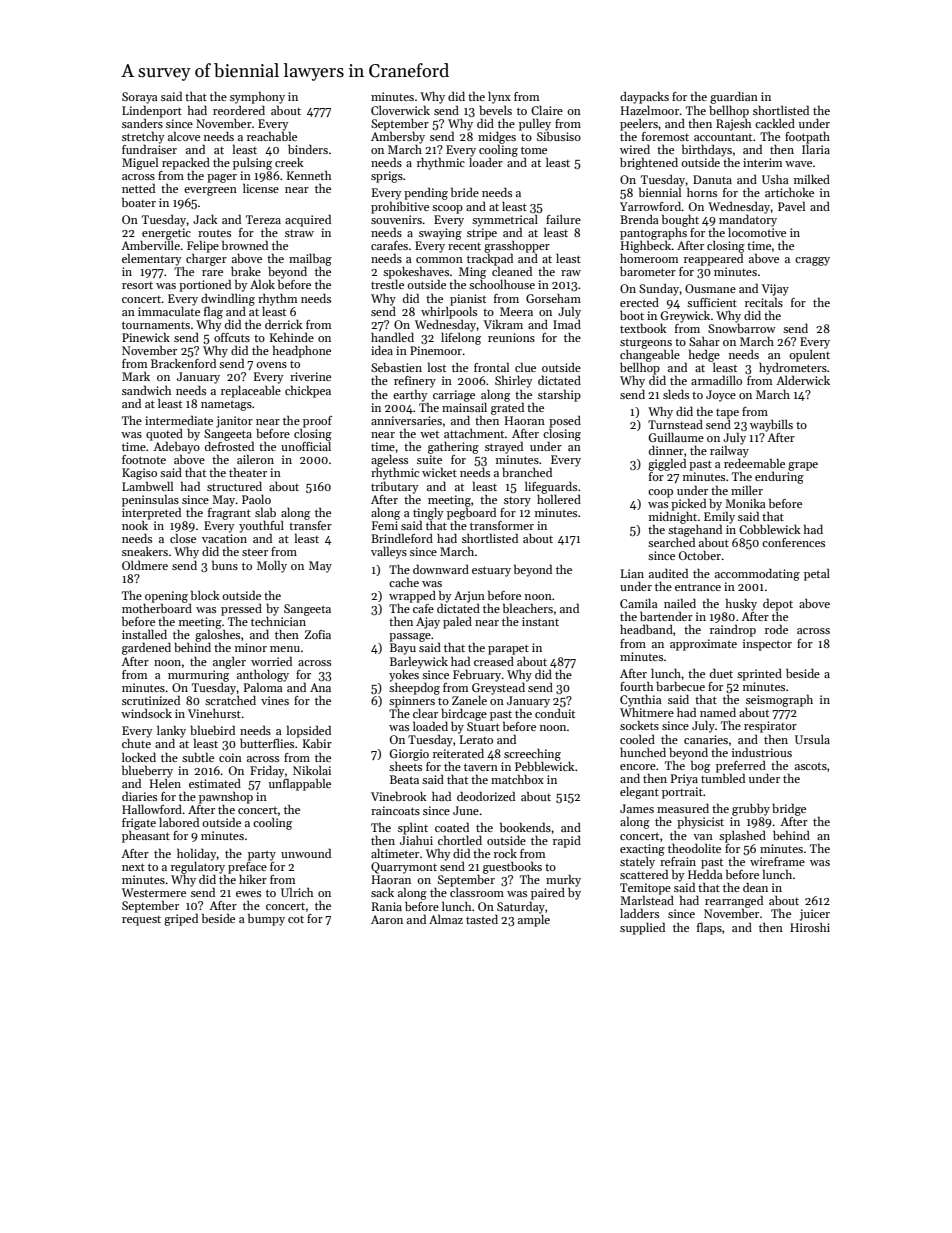  What do you see at coordinates (426, 193) in the screenshot?
I see `pending` at bounding box center [426, 193].
